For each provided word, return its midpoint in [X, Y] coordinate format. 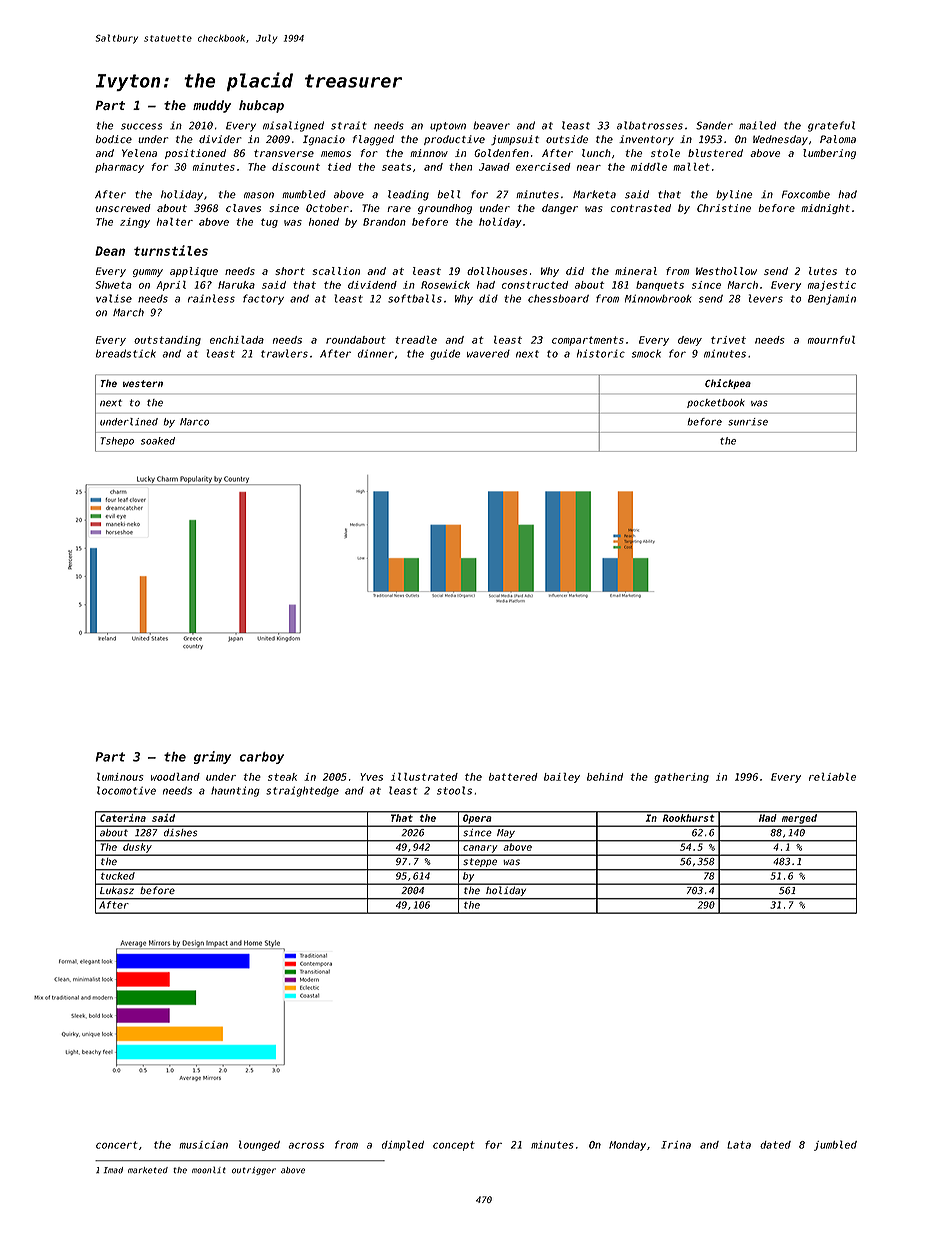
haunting [235, 791]
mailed [757, 125]
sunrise [748, 422]
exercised [543, 167]
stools [454, 790]
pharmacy [119, 168]
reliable [832, 777]
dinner [376, 353]
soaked [158, 441]
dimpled [403, 1145]
